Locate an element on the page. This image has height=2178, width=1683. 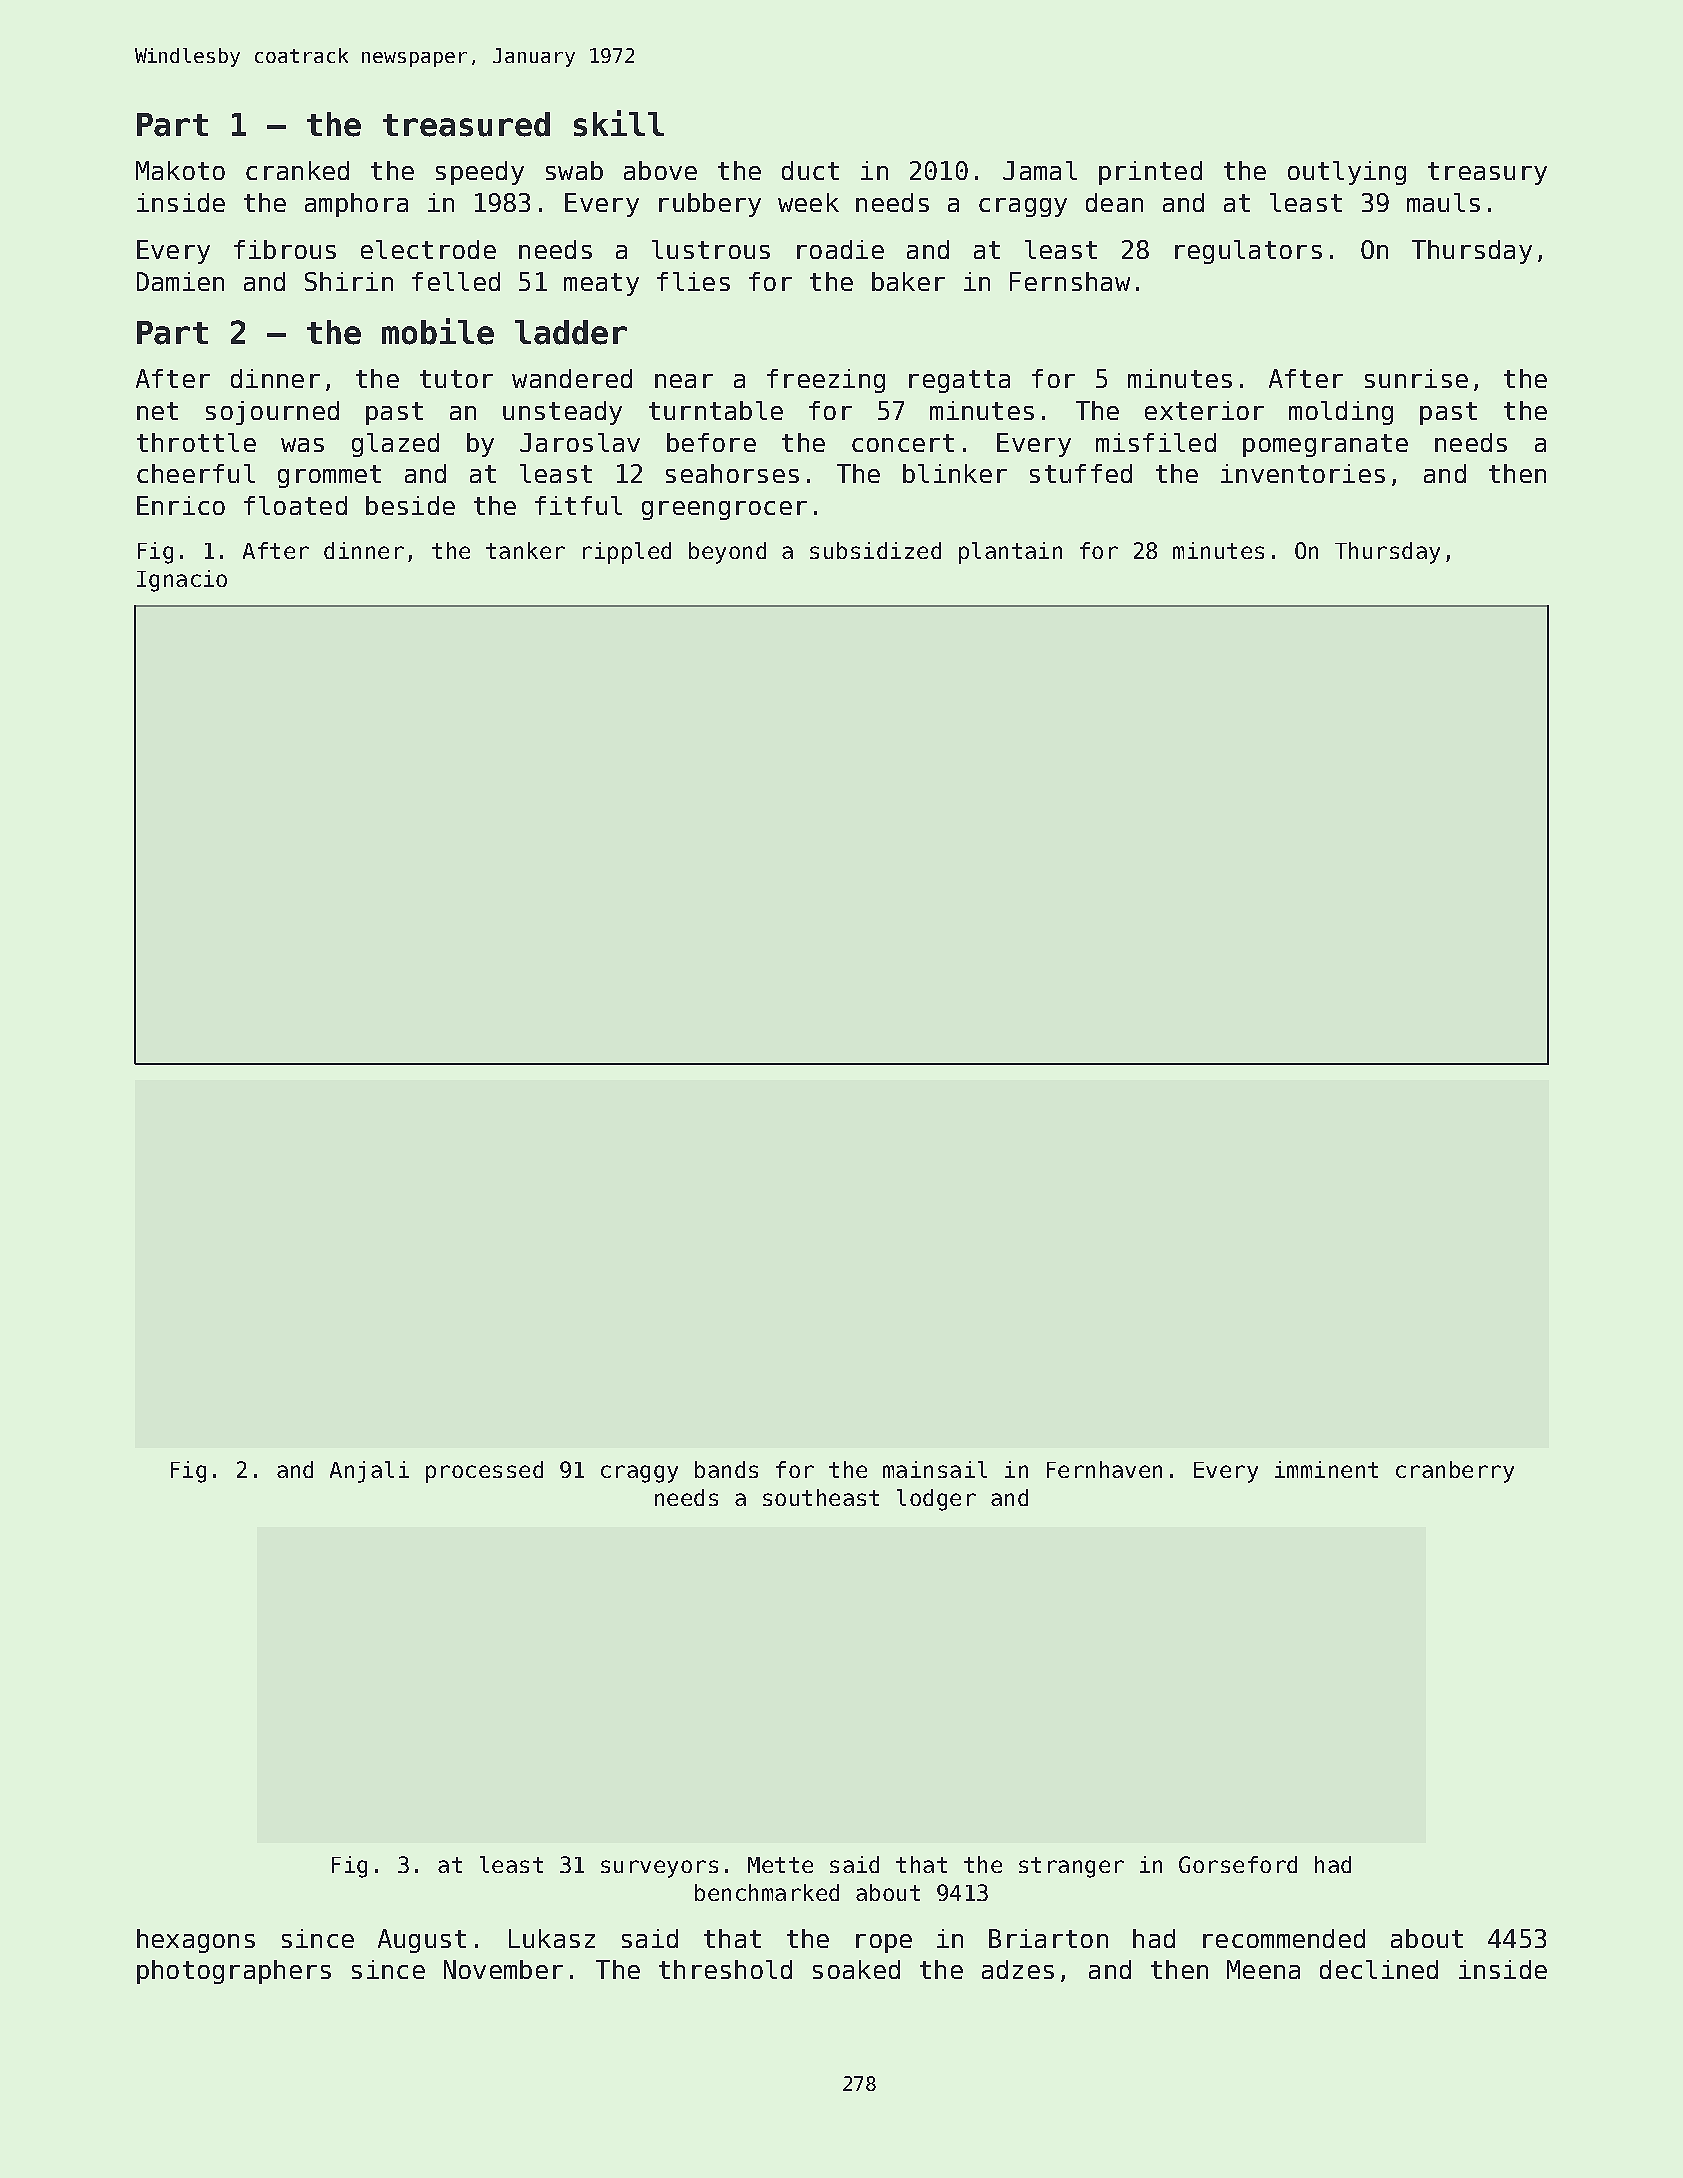
Makoto is located at coordinates (180, 170).
